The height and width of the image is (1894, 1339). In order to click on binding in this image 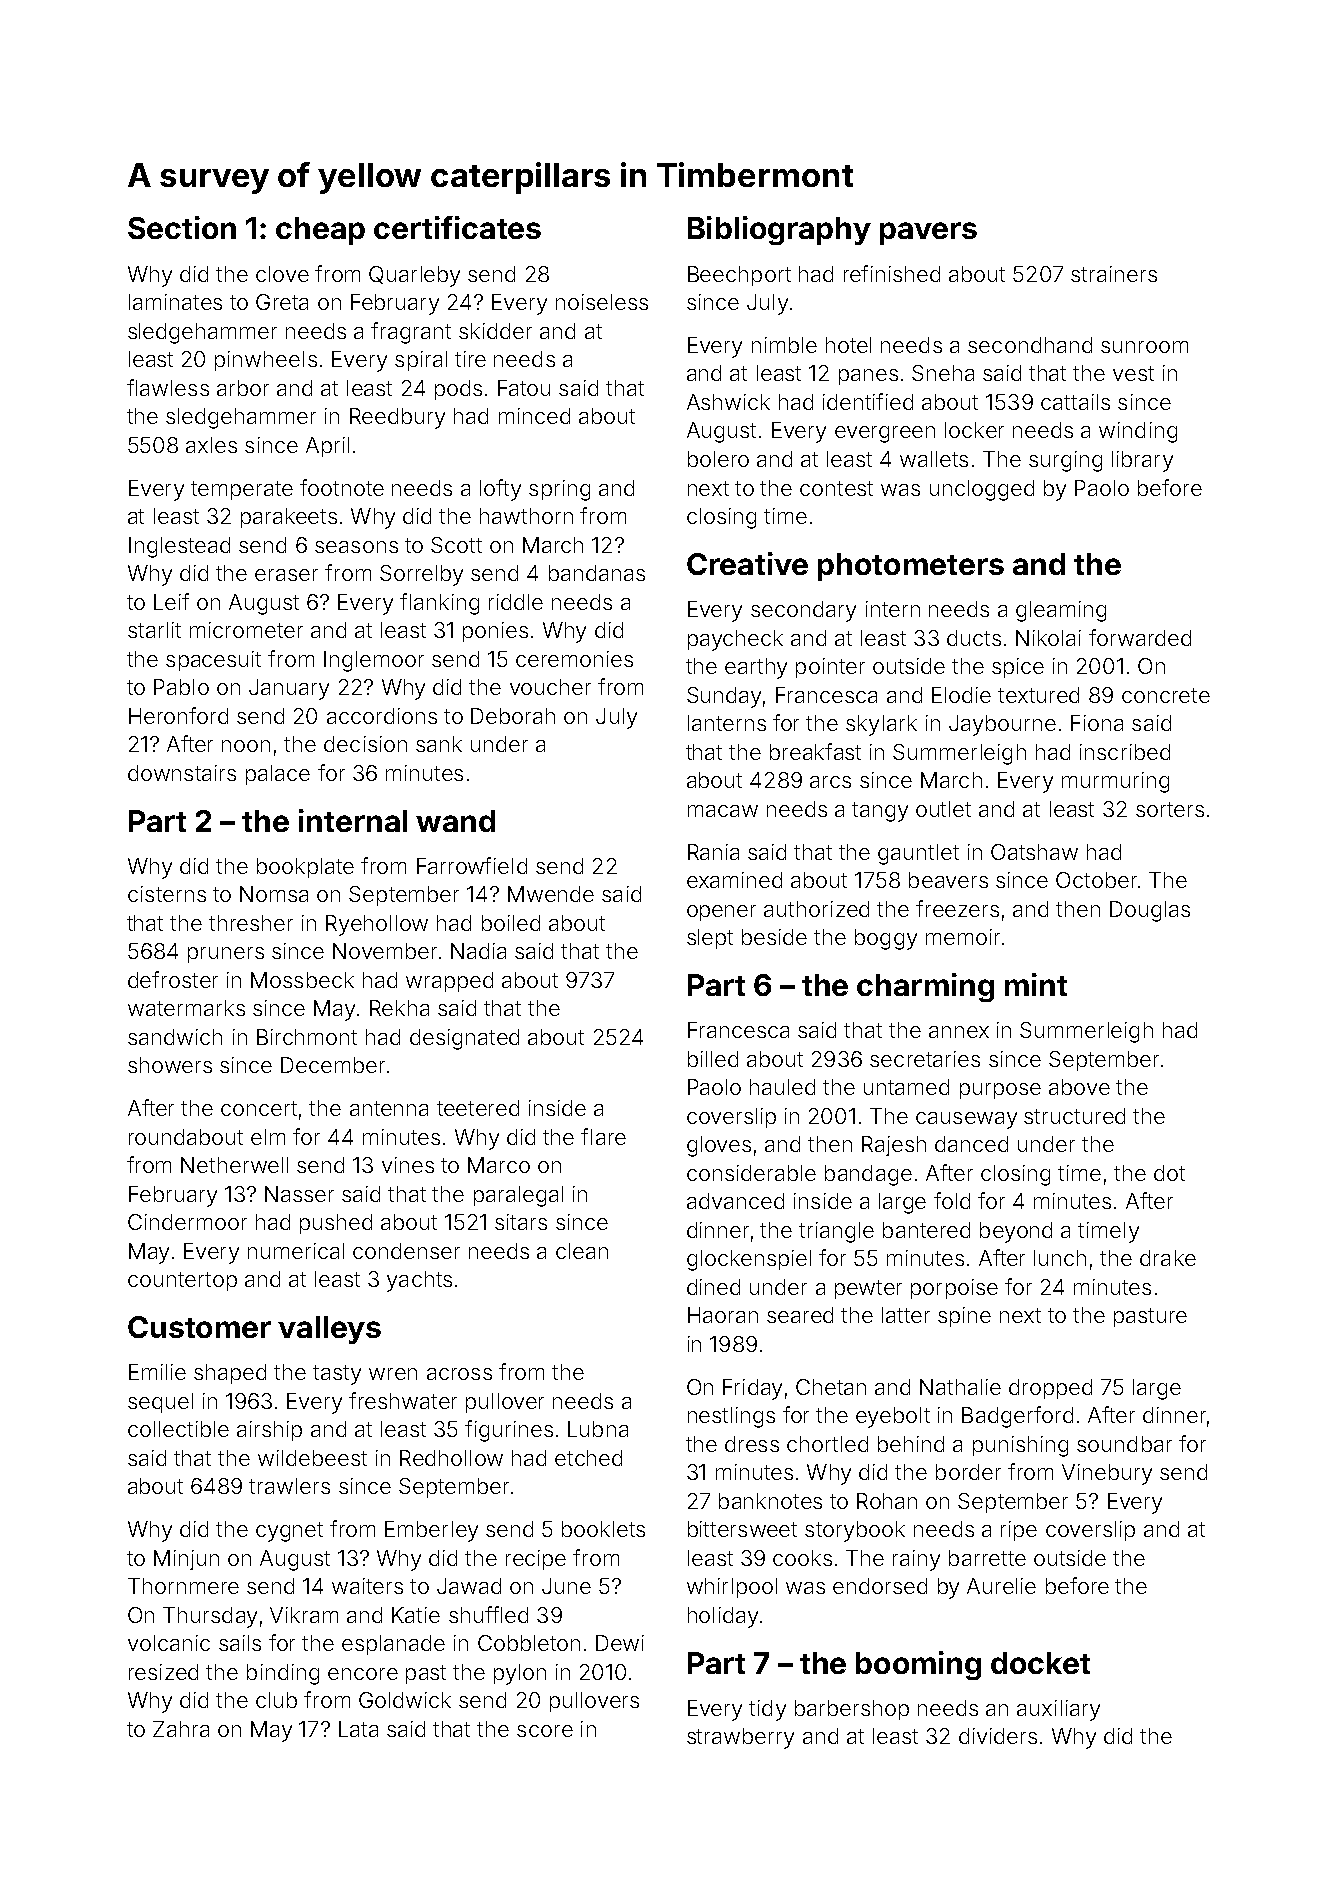, I will do `click(283, 1674)`.
